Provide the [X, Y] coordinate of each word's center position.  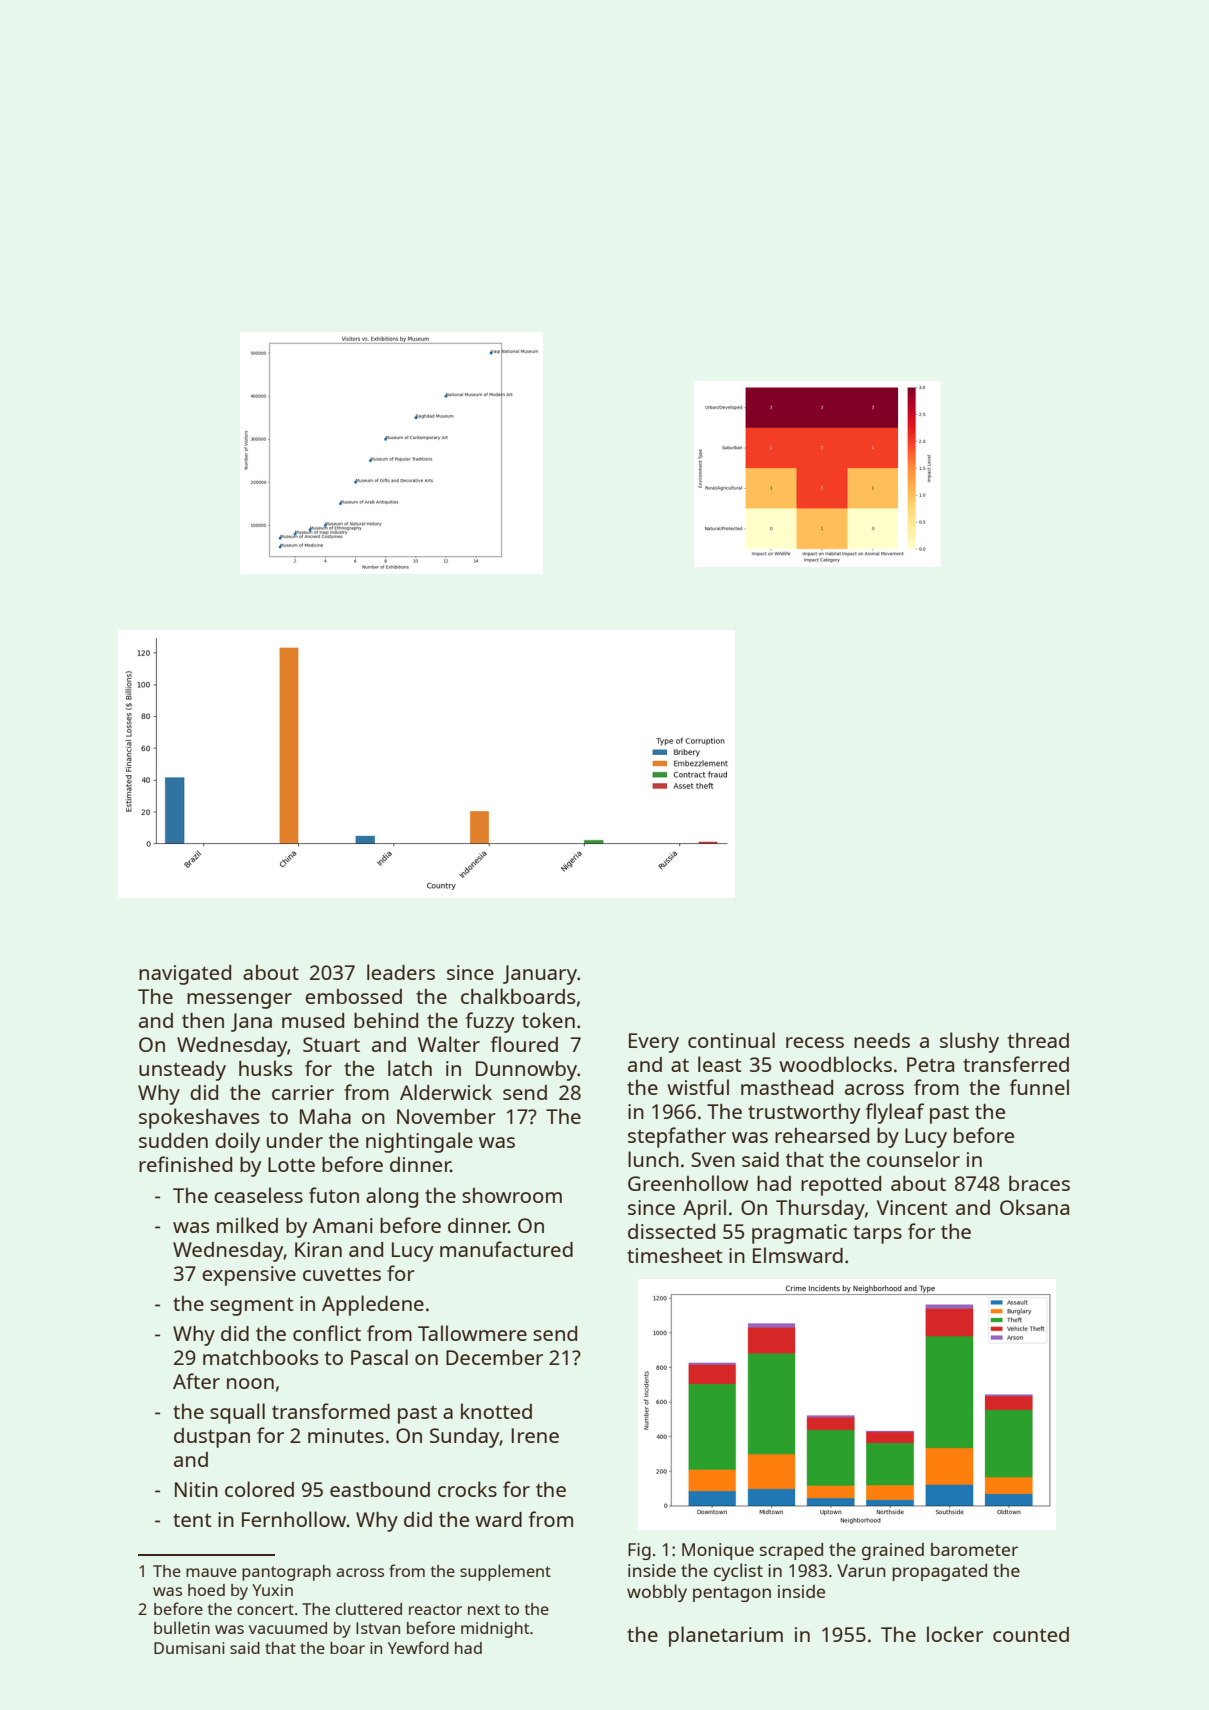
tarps [877, 1235]
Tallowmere [472, 1333]
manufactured [506, 1249]
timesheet [674, 1255]
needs [882, 1040]
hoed [206, 1590]
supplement [505, 1572]
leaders [401, 972]
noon [250, 1383]
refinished [185, 1164]
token [548, 1020]
